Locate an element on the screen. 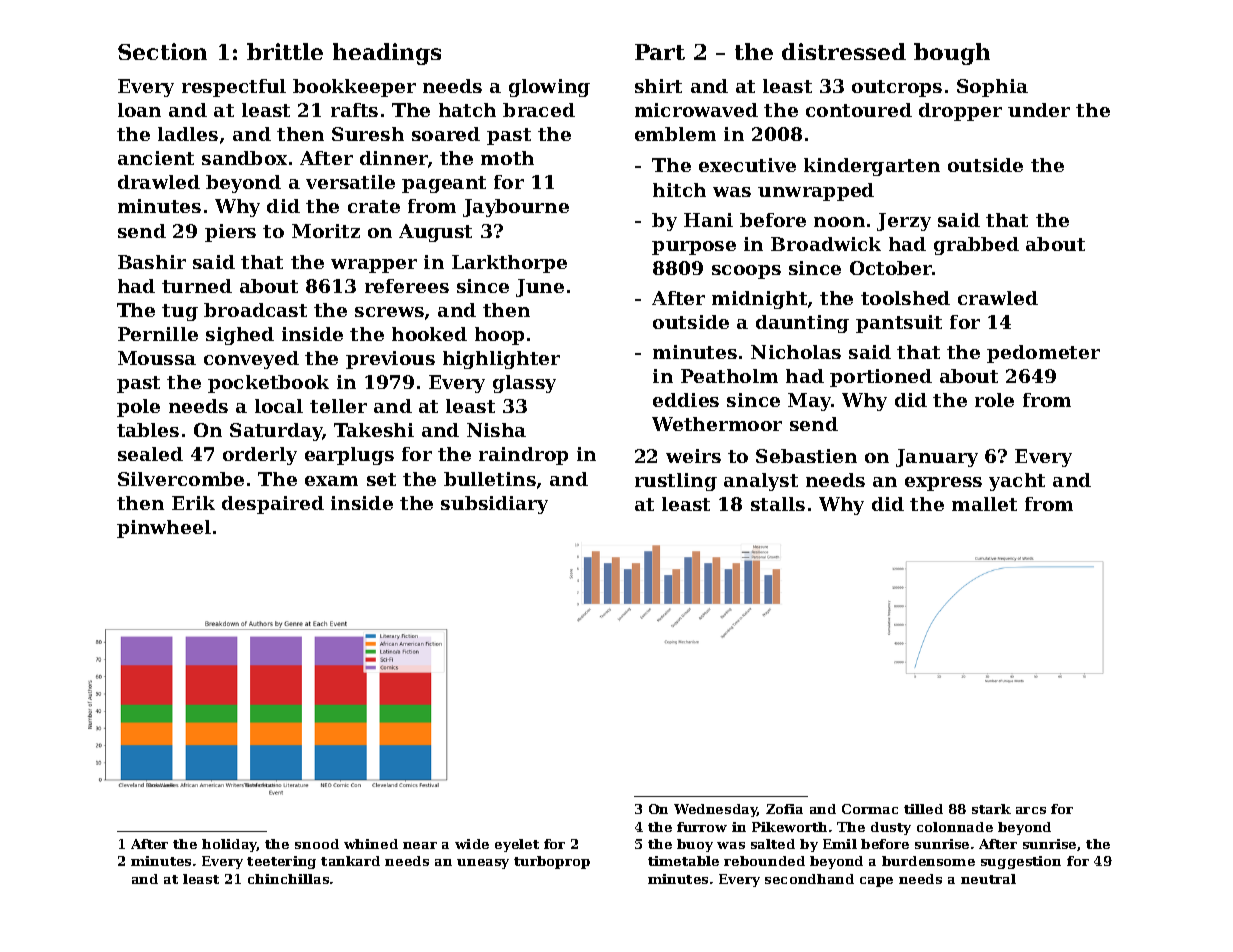 This screenshot has height=952, width=1233. chinchillas is located at coordinates (288, 879).
